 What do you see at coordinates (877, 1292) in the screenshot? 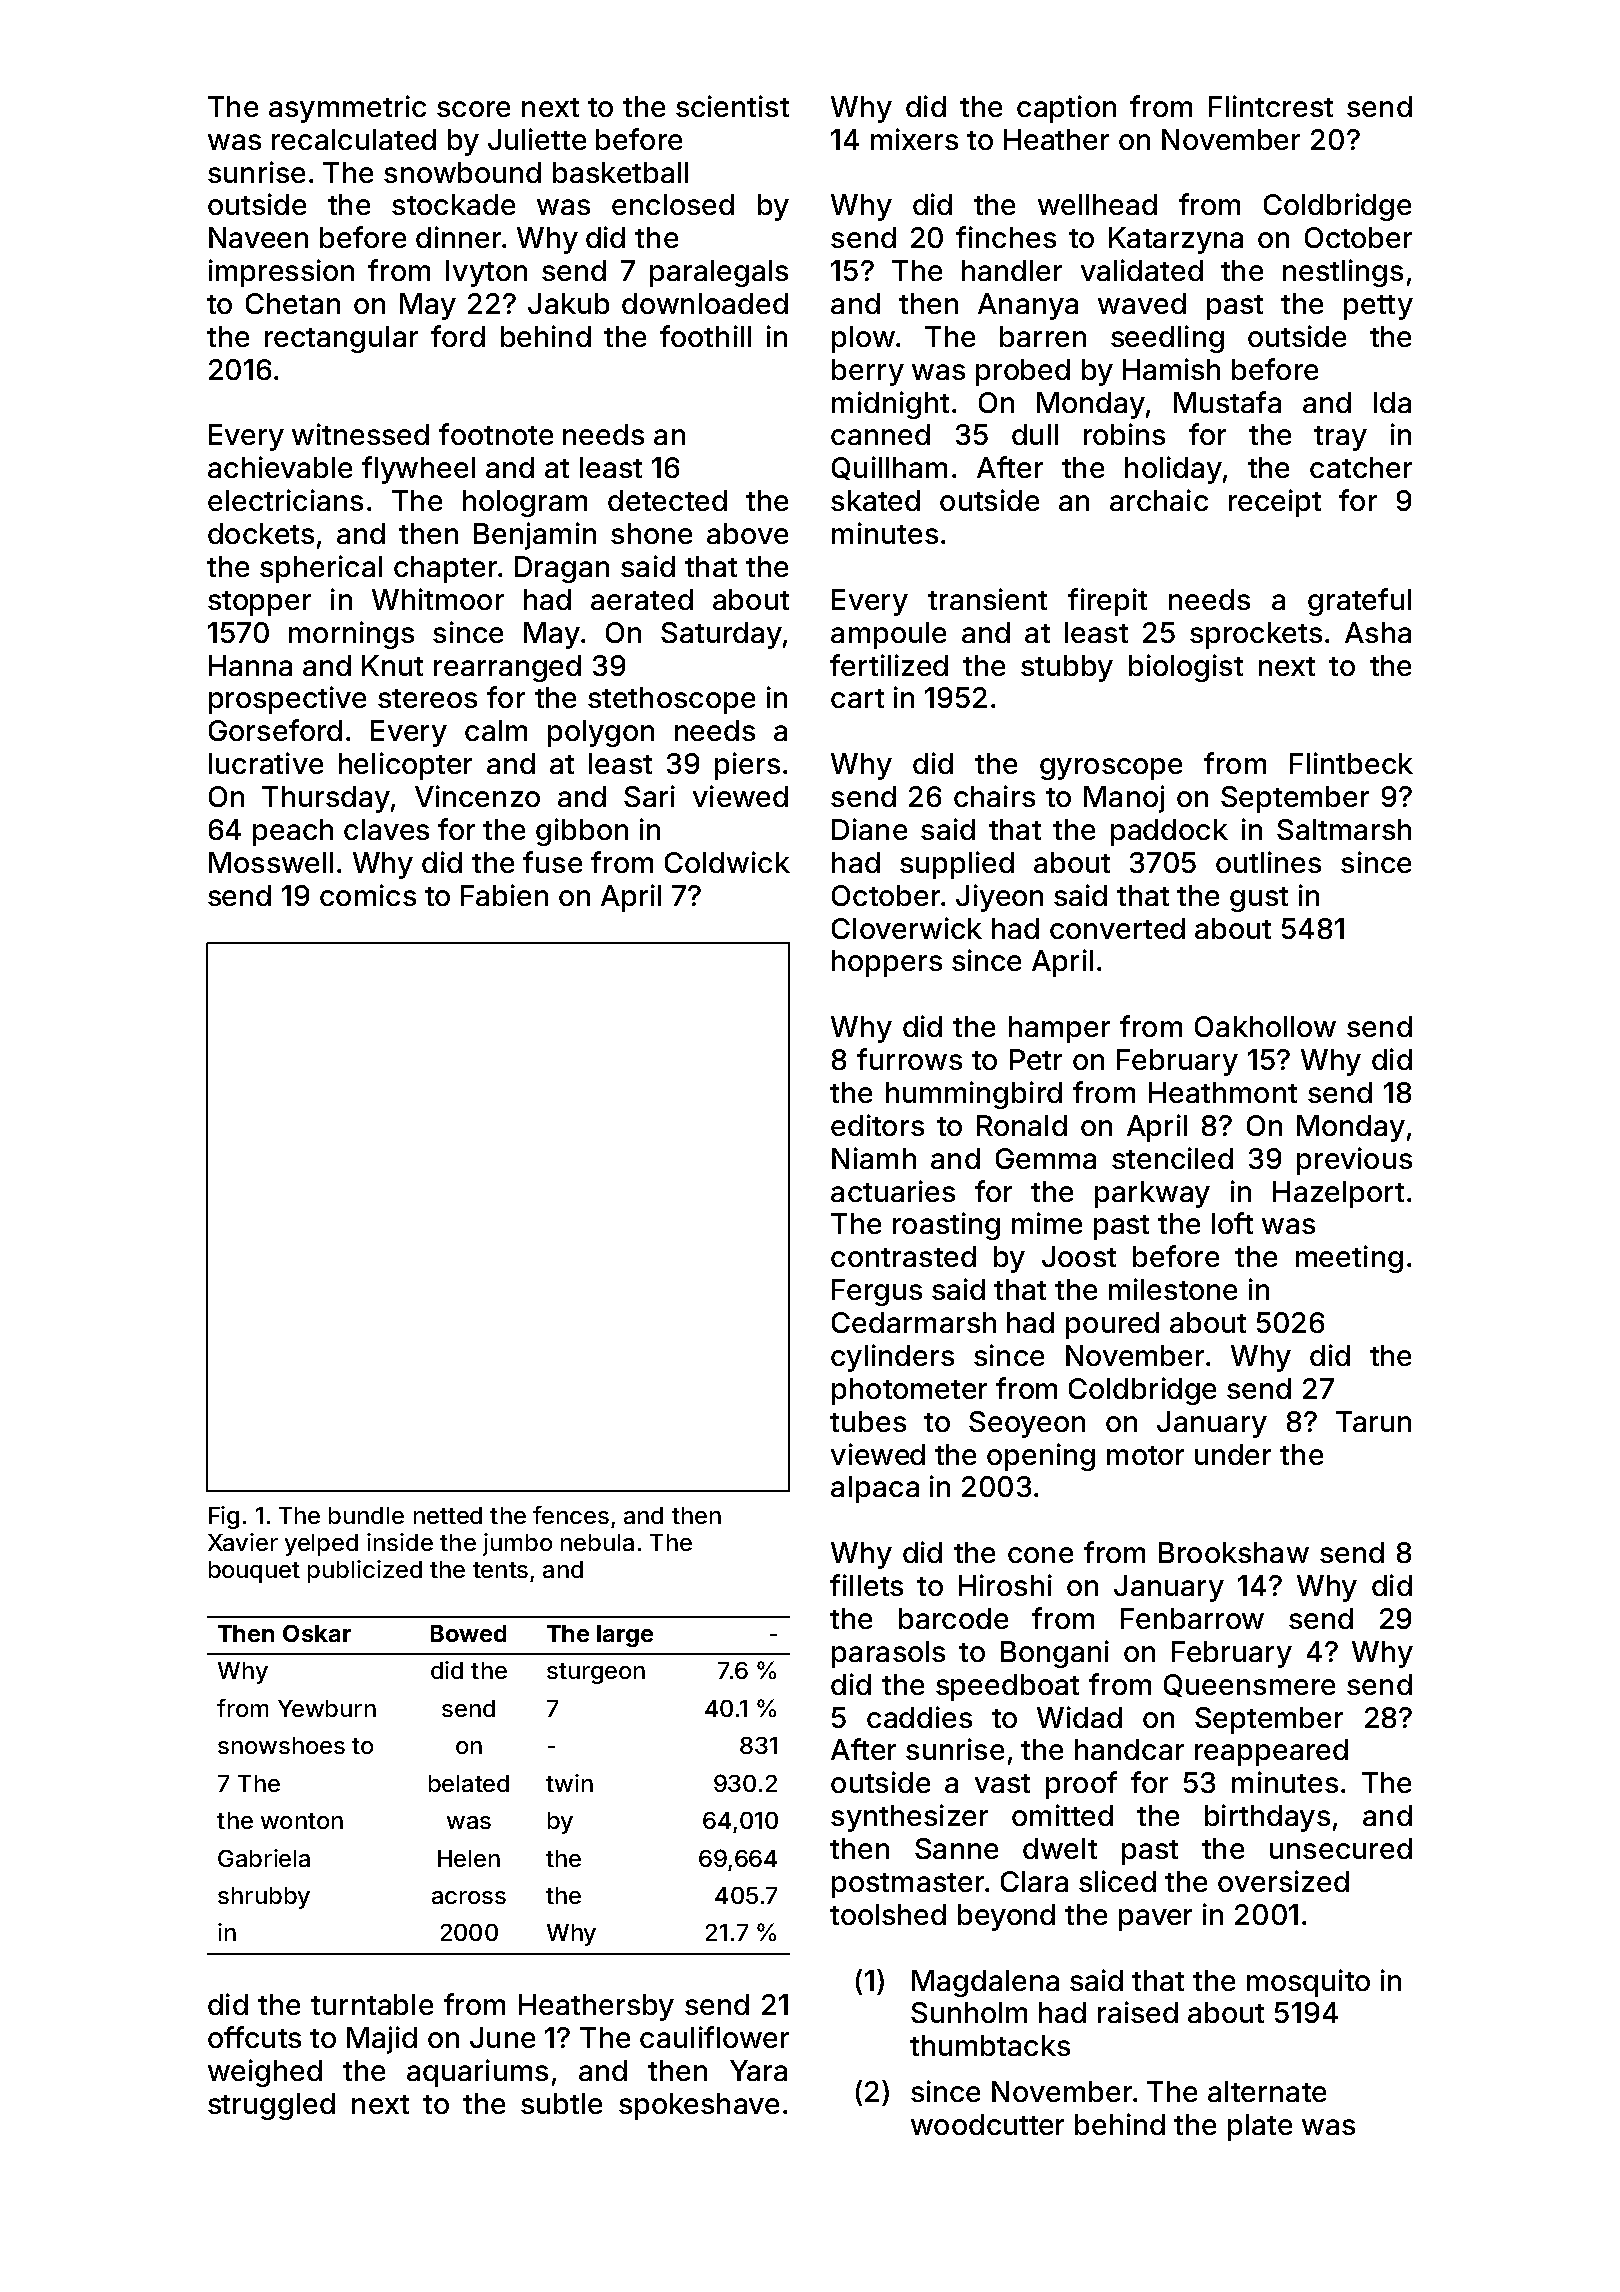
I see `Fergus` at bounding box center [877, 1292].
